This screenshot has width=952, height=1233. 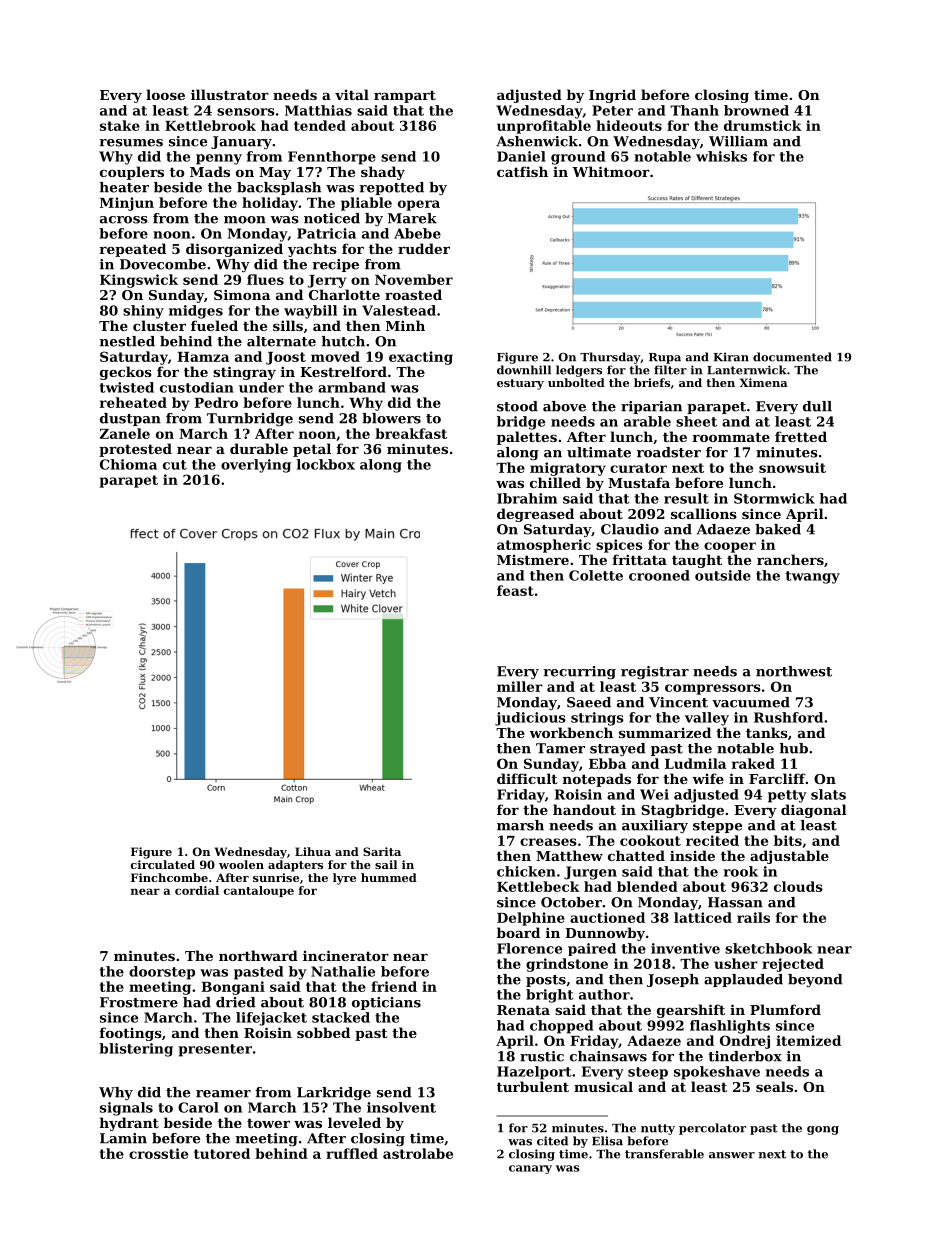 What do you see at coordinates (175, 465) in the screenshot?
I see `cut` at bounding box center [175, 465].
